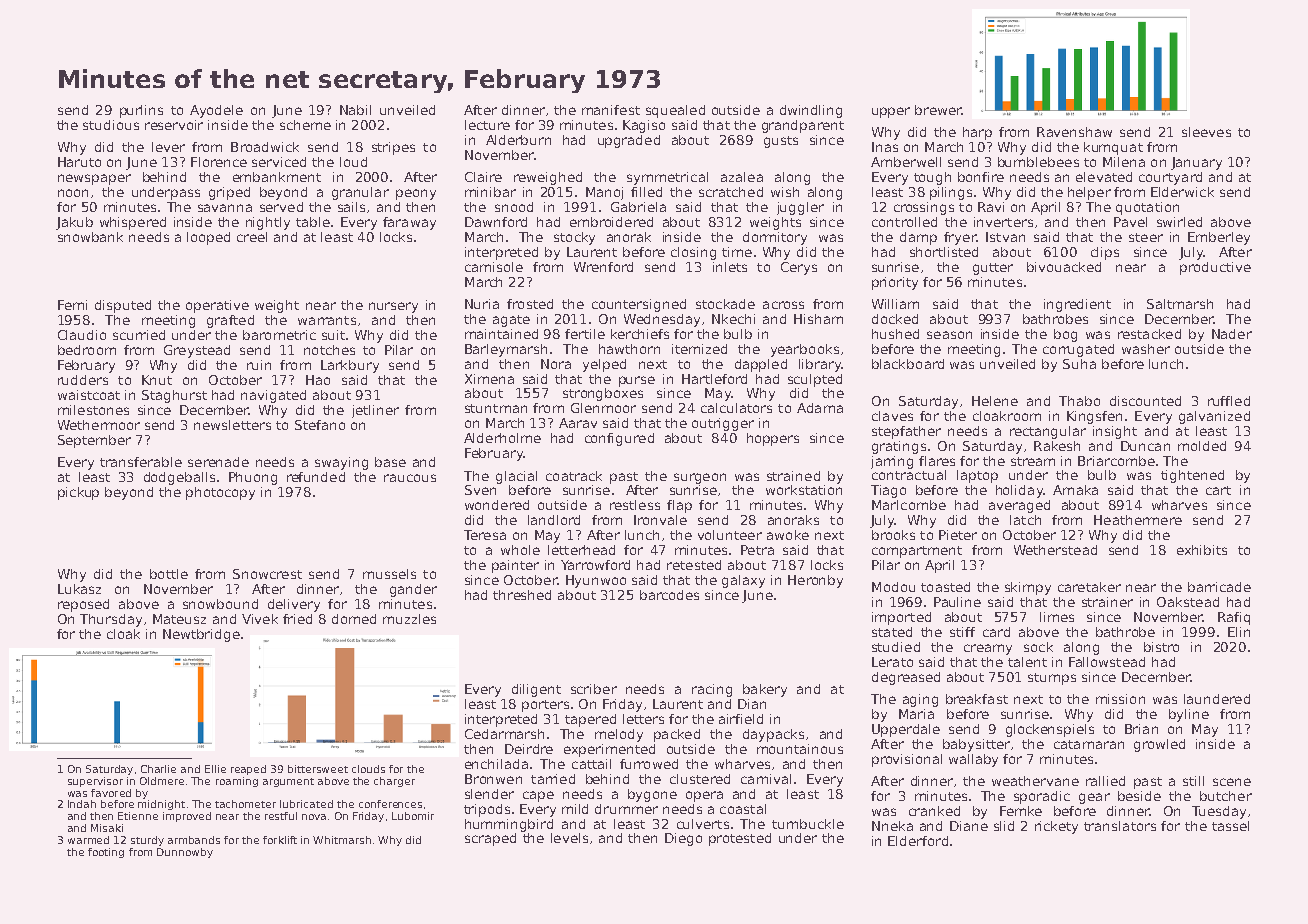 This screenshot has width=1308, height=924. I want to click on Femi, so click(72, 305).
